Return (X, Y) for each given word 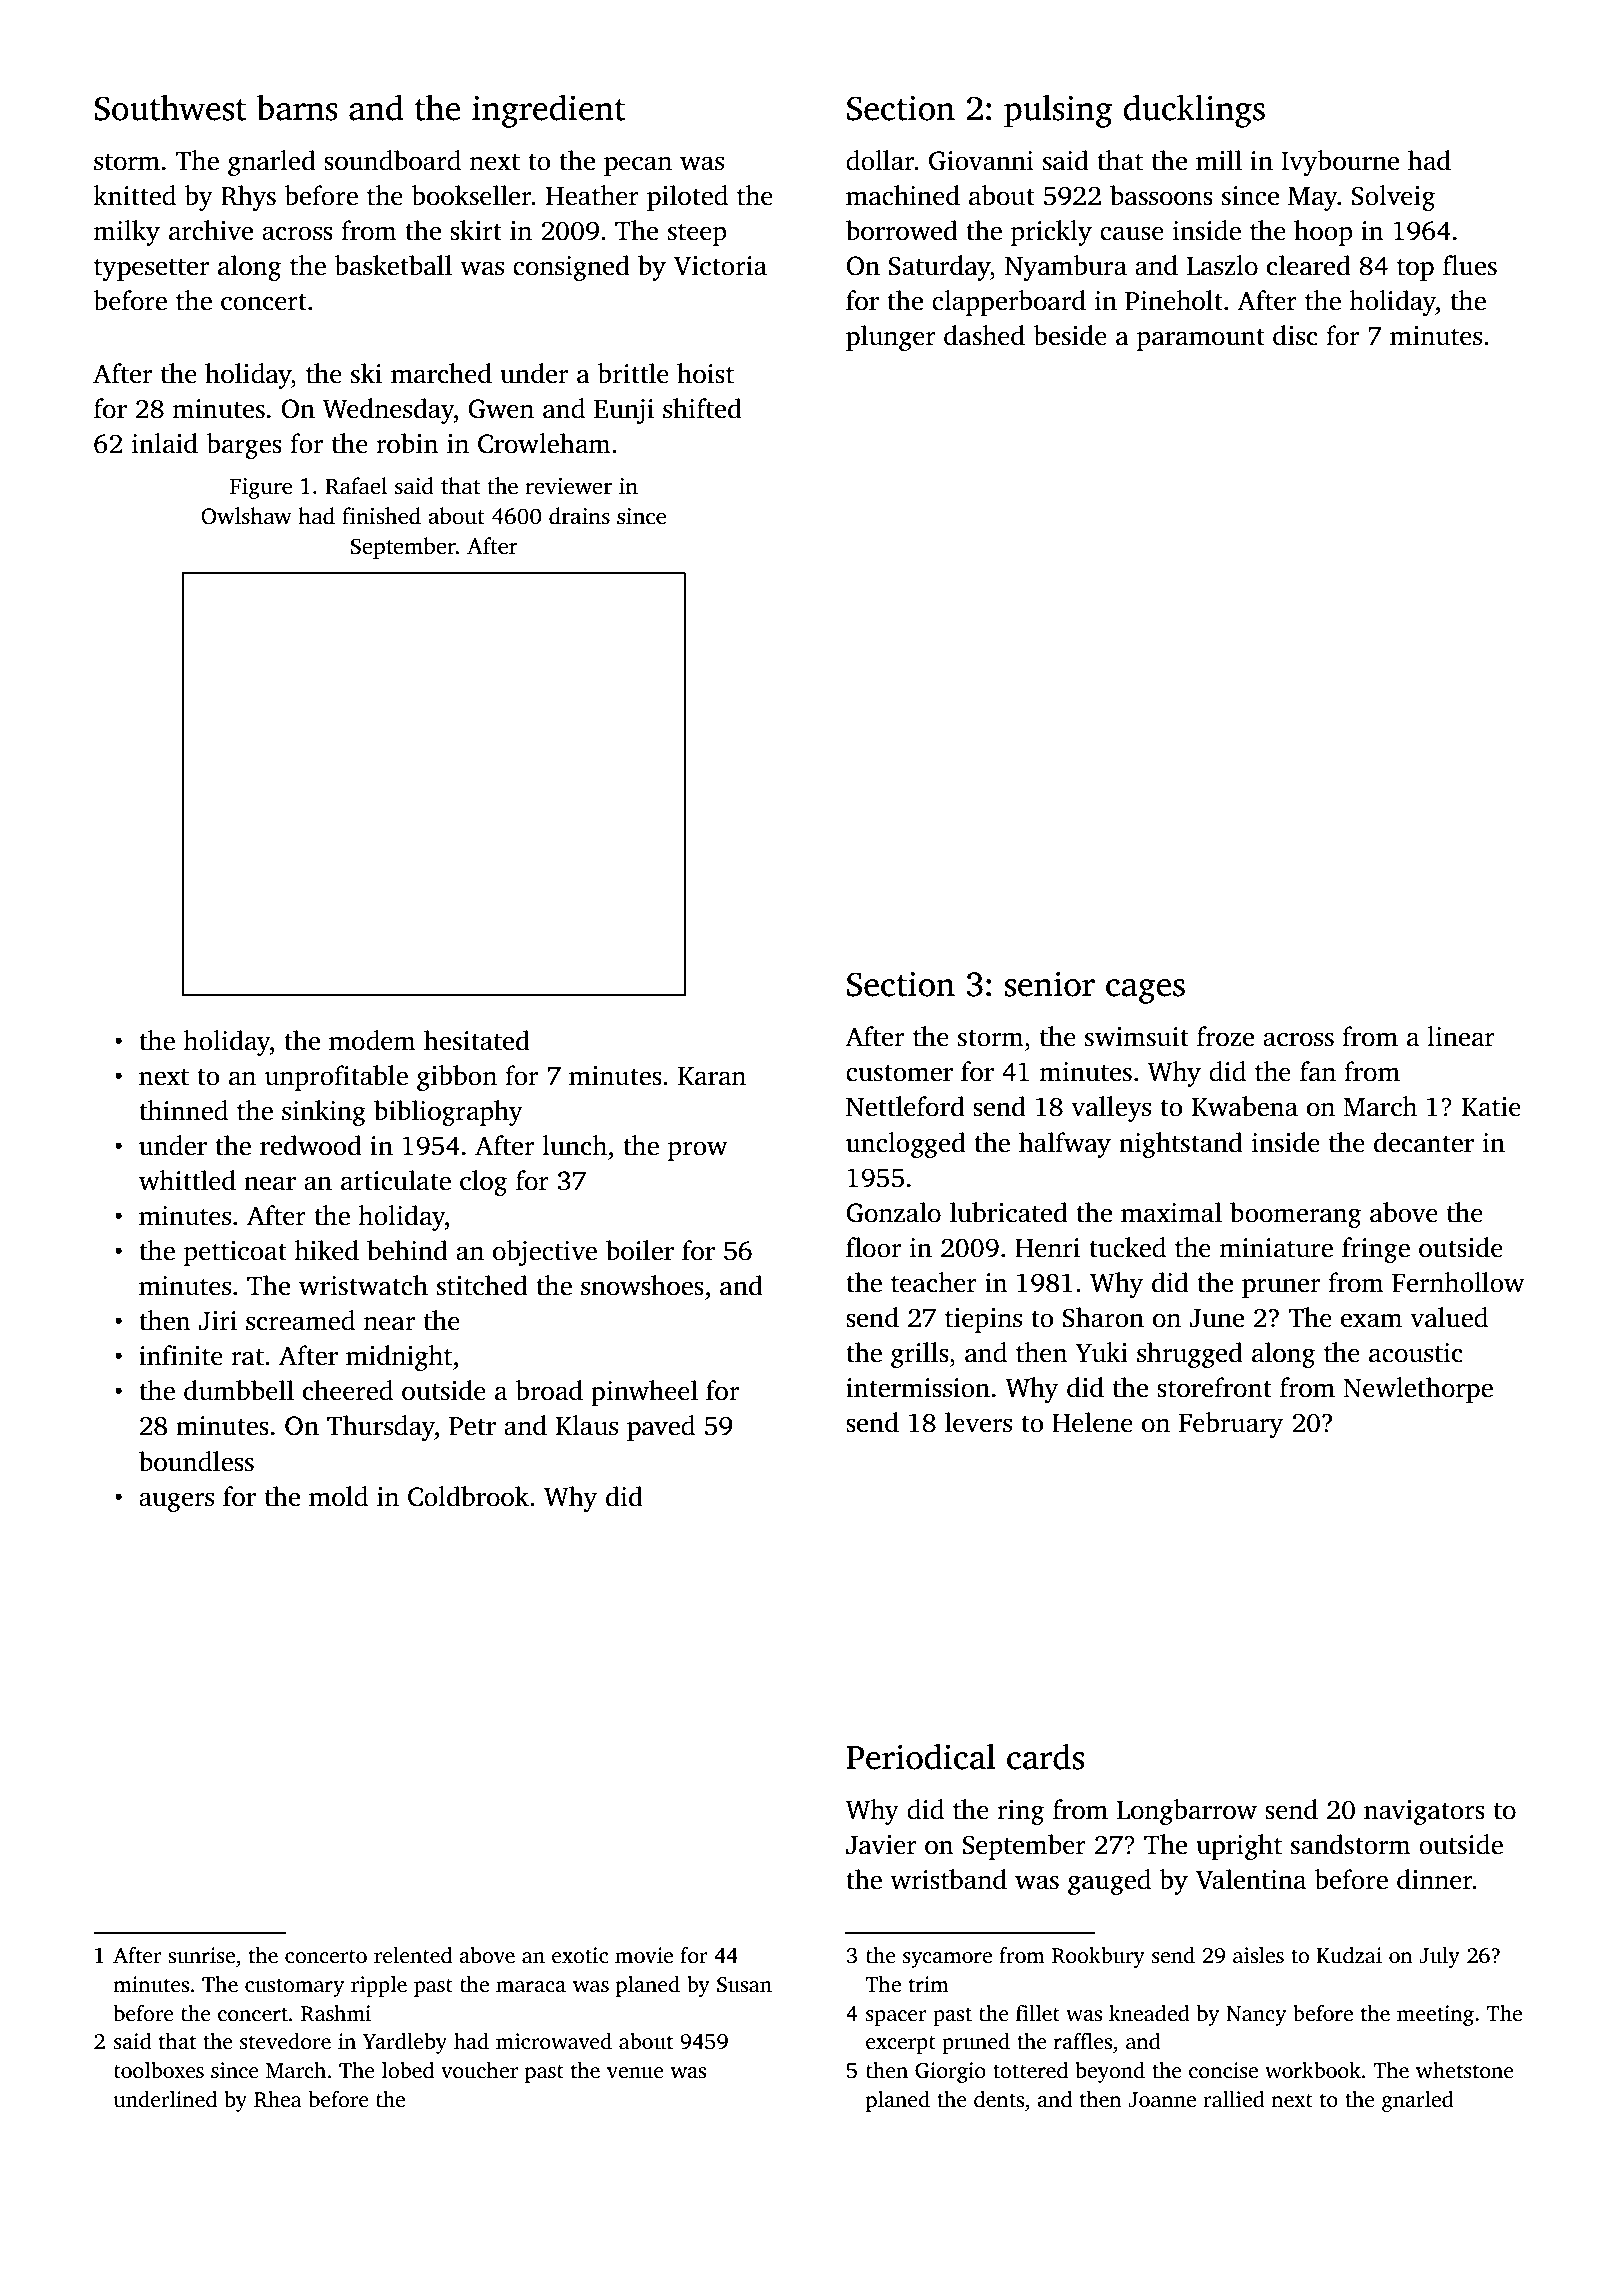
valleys (1111, 1109)
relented (413, 1955)
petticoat (235, 1253)
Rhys (248, 198)
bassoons (1161, 195)
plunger (891, 338)
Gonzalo (893, 1212)
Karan (712, 1076)
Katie (1491, 1107)
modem (372, 1040)
